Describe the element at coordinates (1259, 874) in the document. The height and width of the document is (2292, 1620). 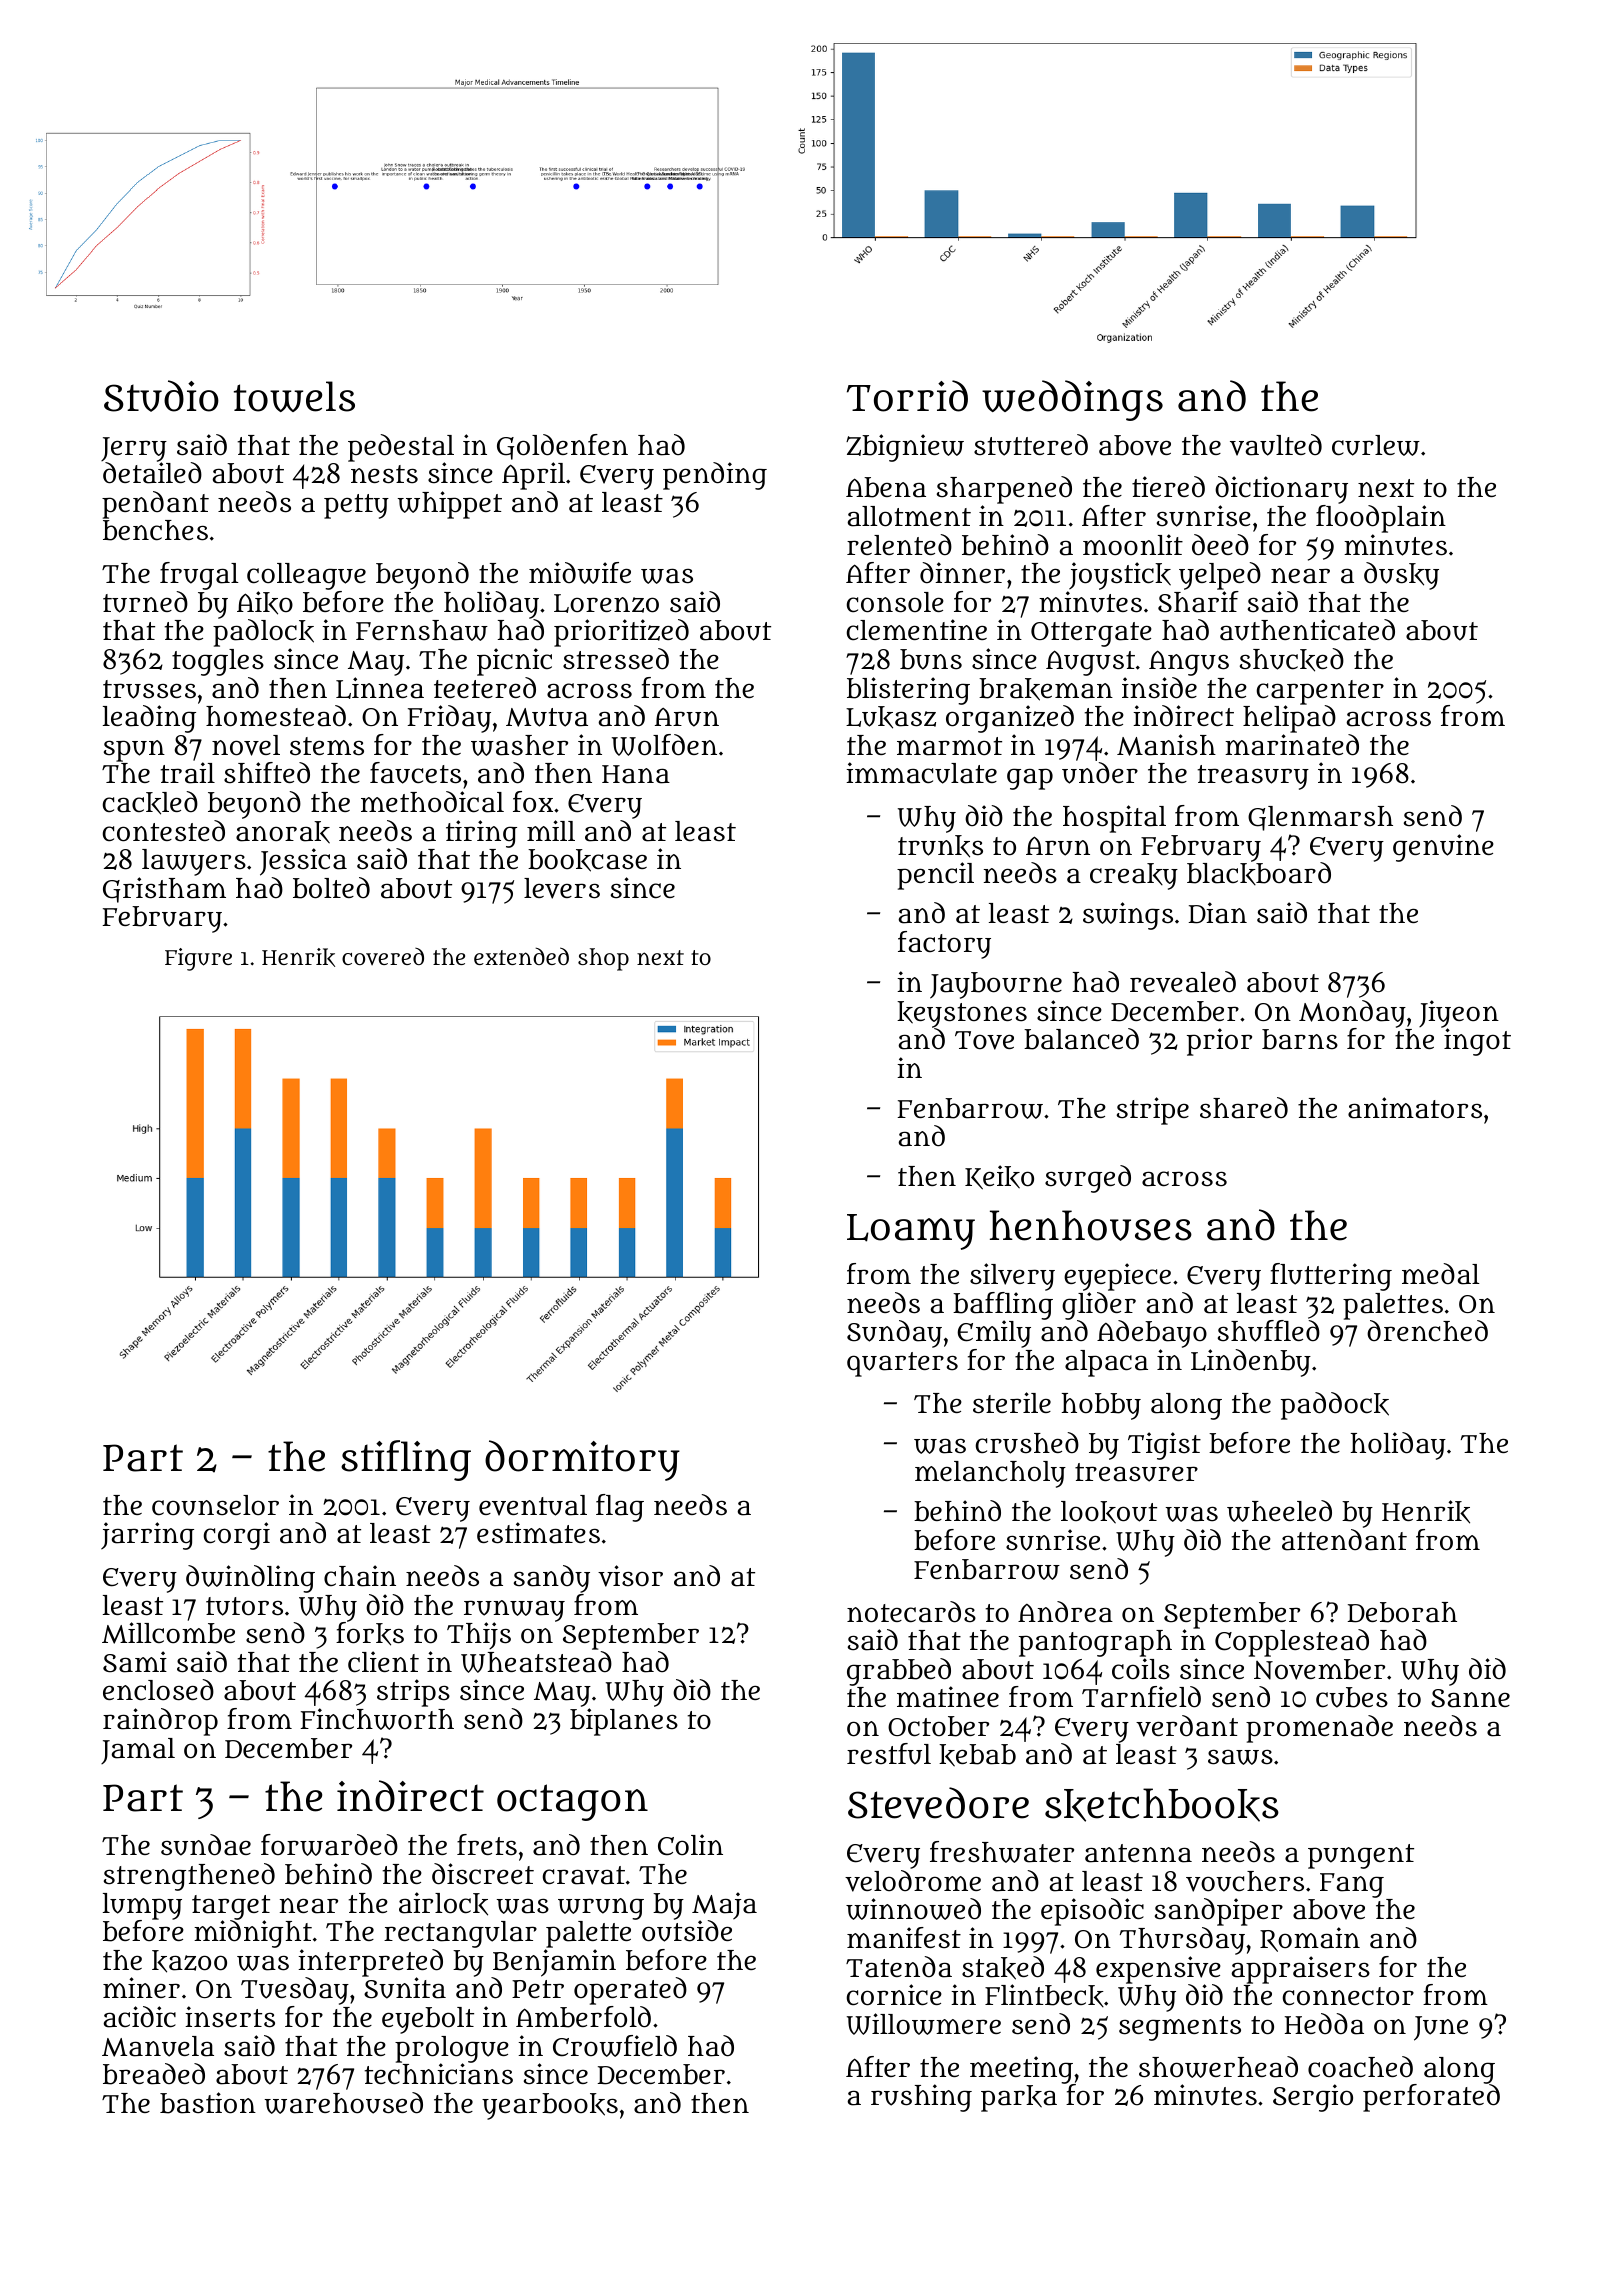
I see `blackboard` at that location.
